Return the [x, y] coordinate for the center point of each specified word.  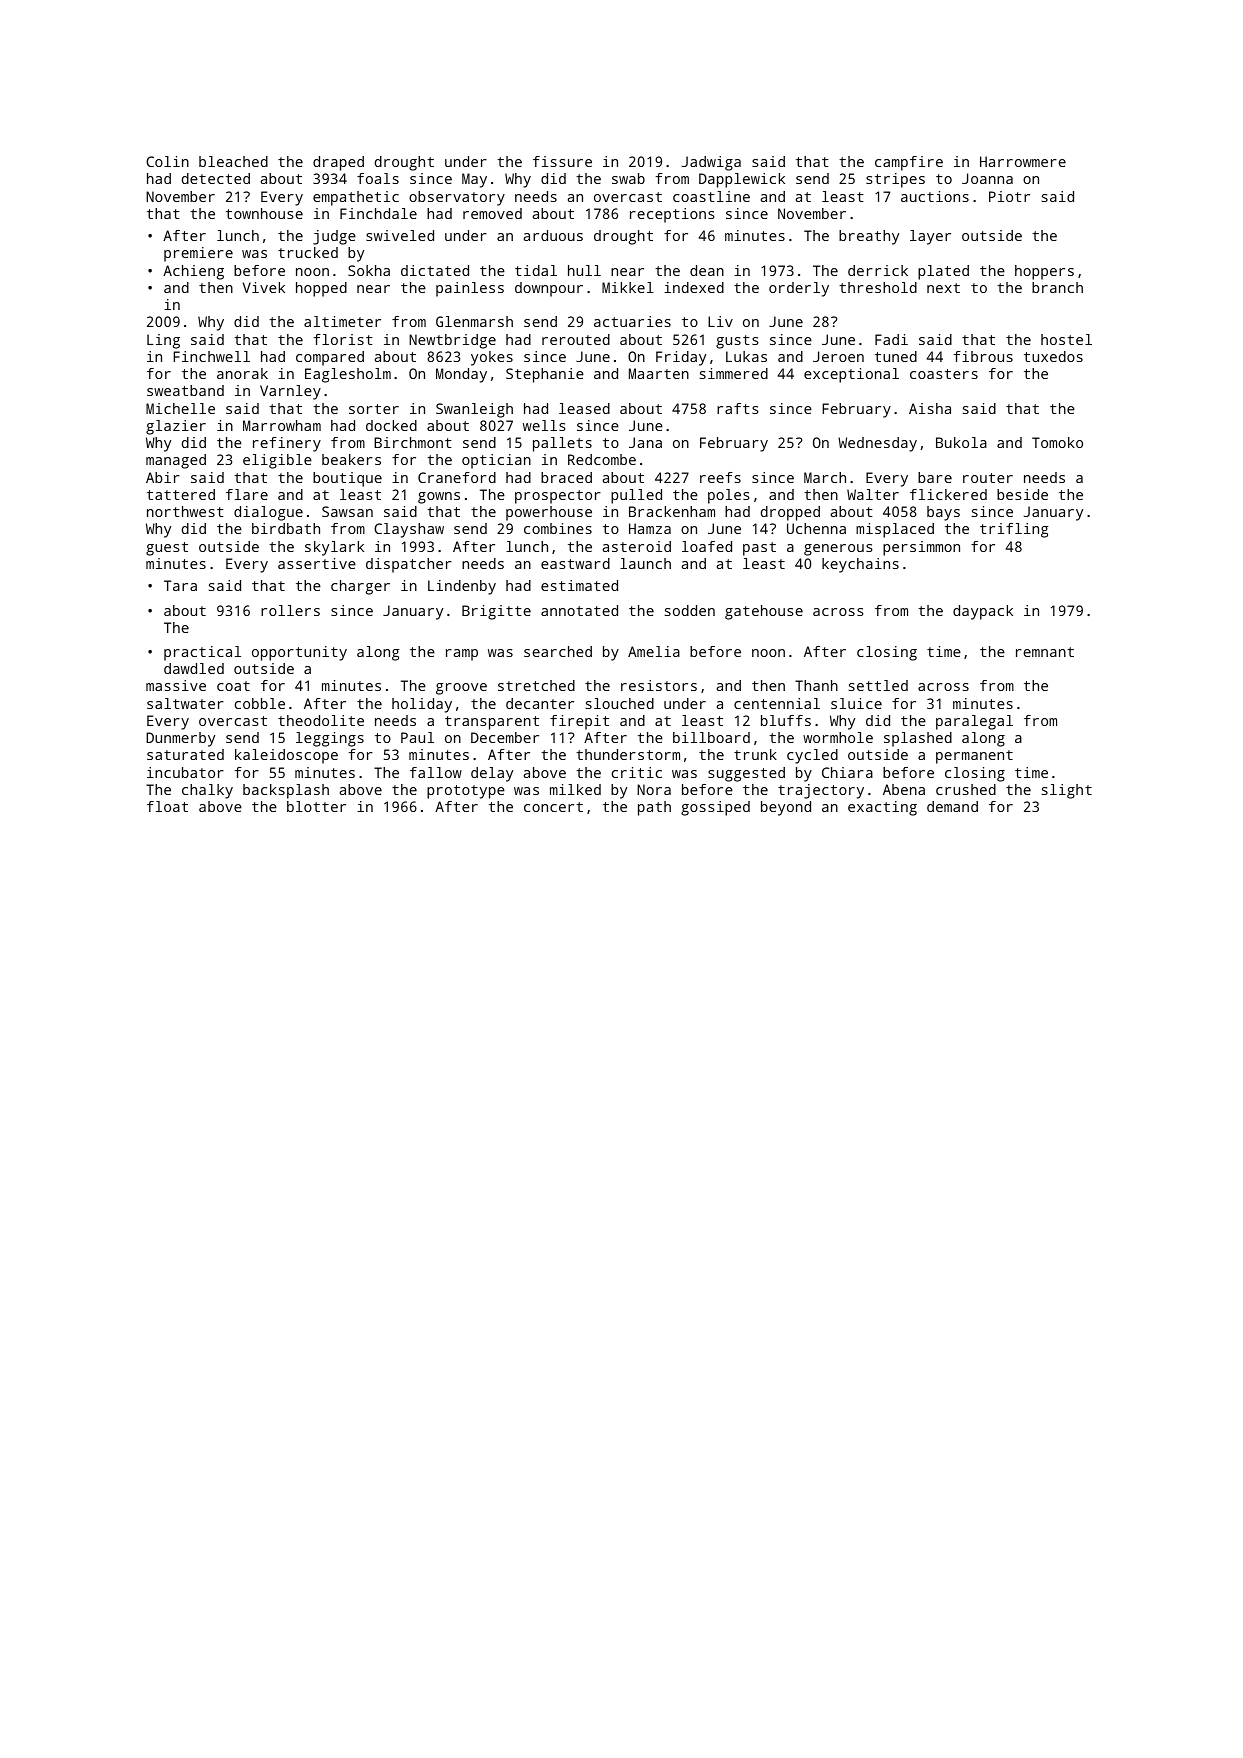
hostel [1066, 339]
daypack [983, 612]
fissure [562, 161]
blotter [316, 806]
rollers [290, 610]
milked [575, 789]
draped [338, 163]
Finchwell [211, 356]
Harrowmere [1023, 161]
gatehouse [764, 612]
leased [584, 408]
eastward [575, 563]
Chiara [847, 772]
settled [878, 685]
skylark [334, 548]
